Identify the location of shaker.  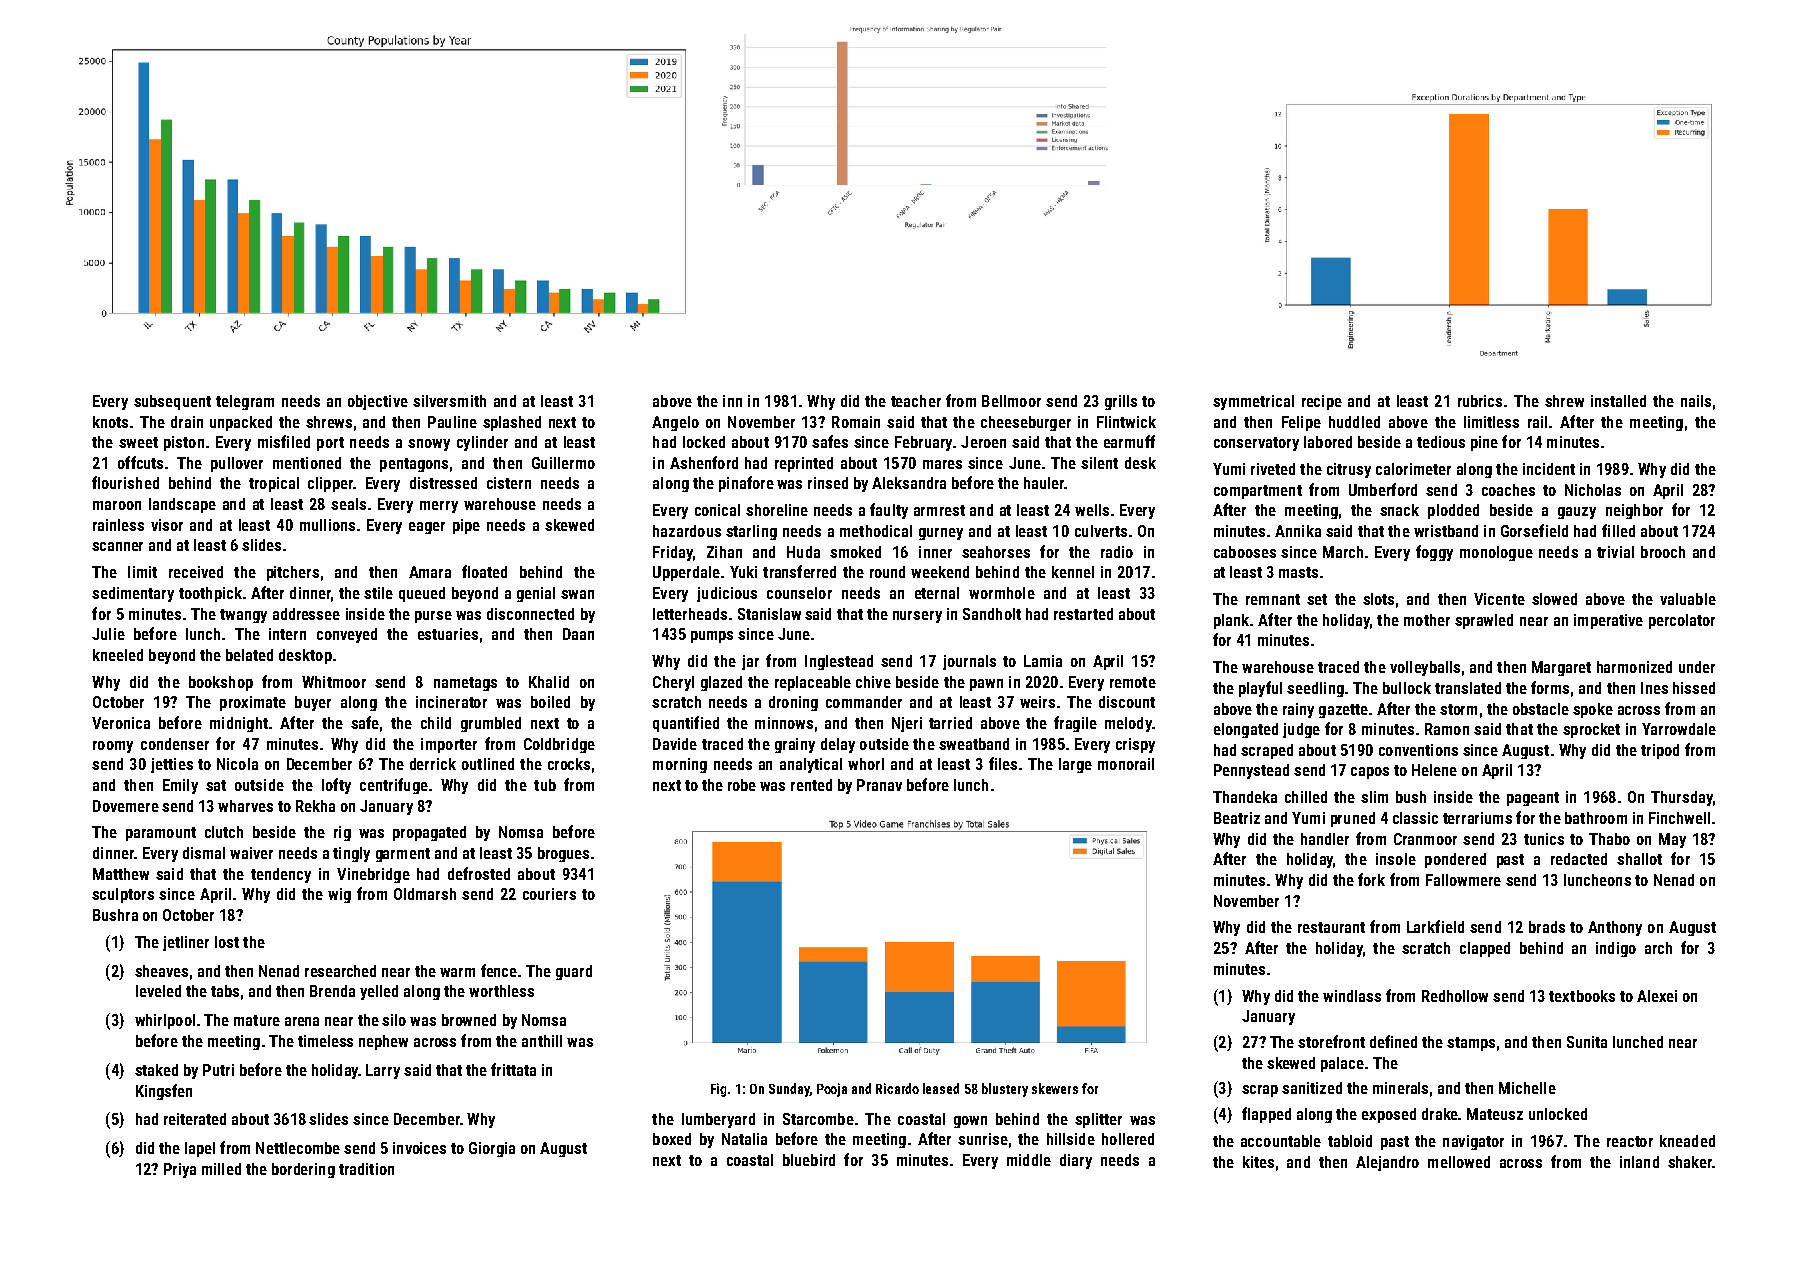
(1690, 1162).
